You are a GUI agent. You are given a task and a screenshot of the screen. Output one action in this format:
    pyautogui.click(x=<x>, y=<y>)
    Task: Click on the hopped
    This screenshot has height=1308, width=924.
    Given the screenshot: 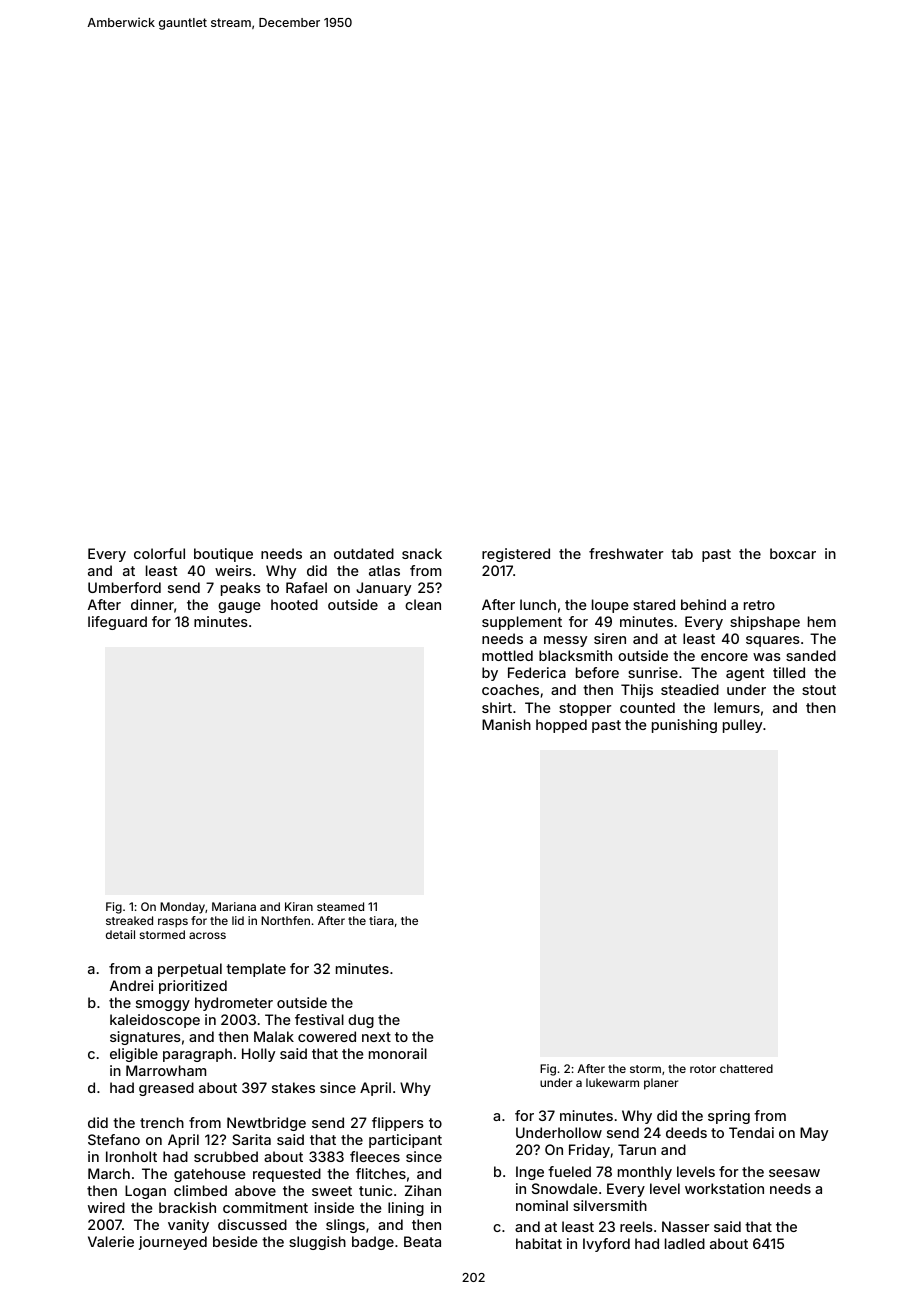 What is the action you would take?
    pyautogui.click(x=561, y=726)
